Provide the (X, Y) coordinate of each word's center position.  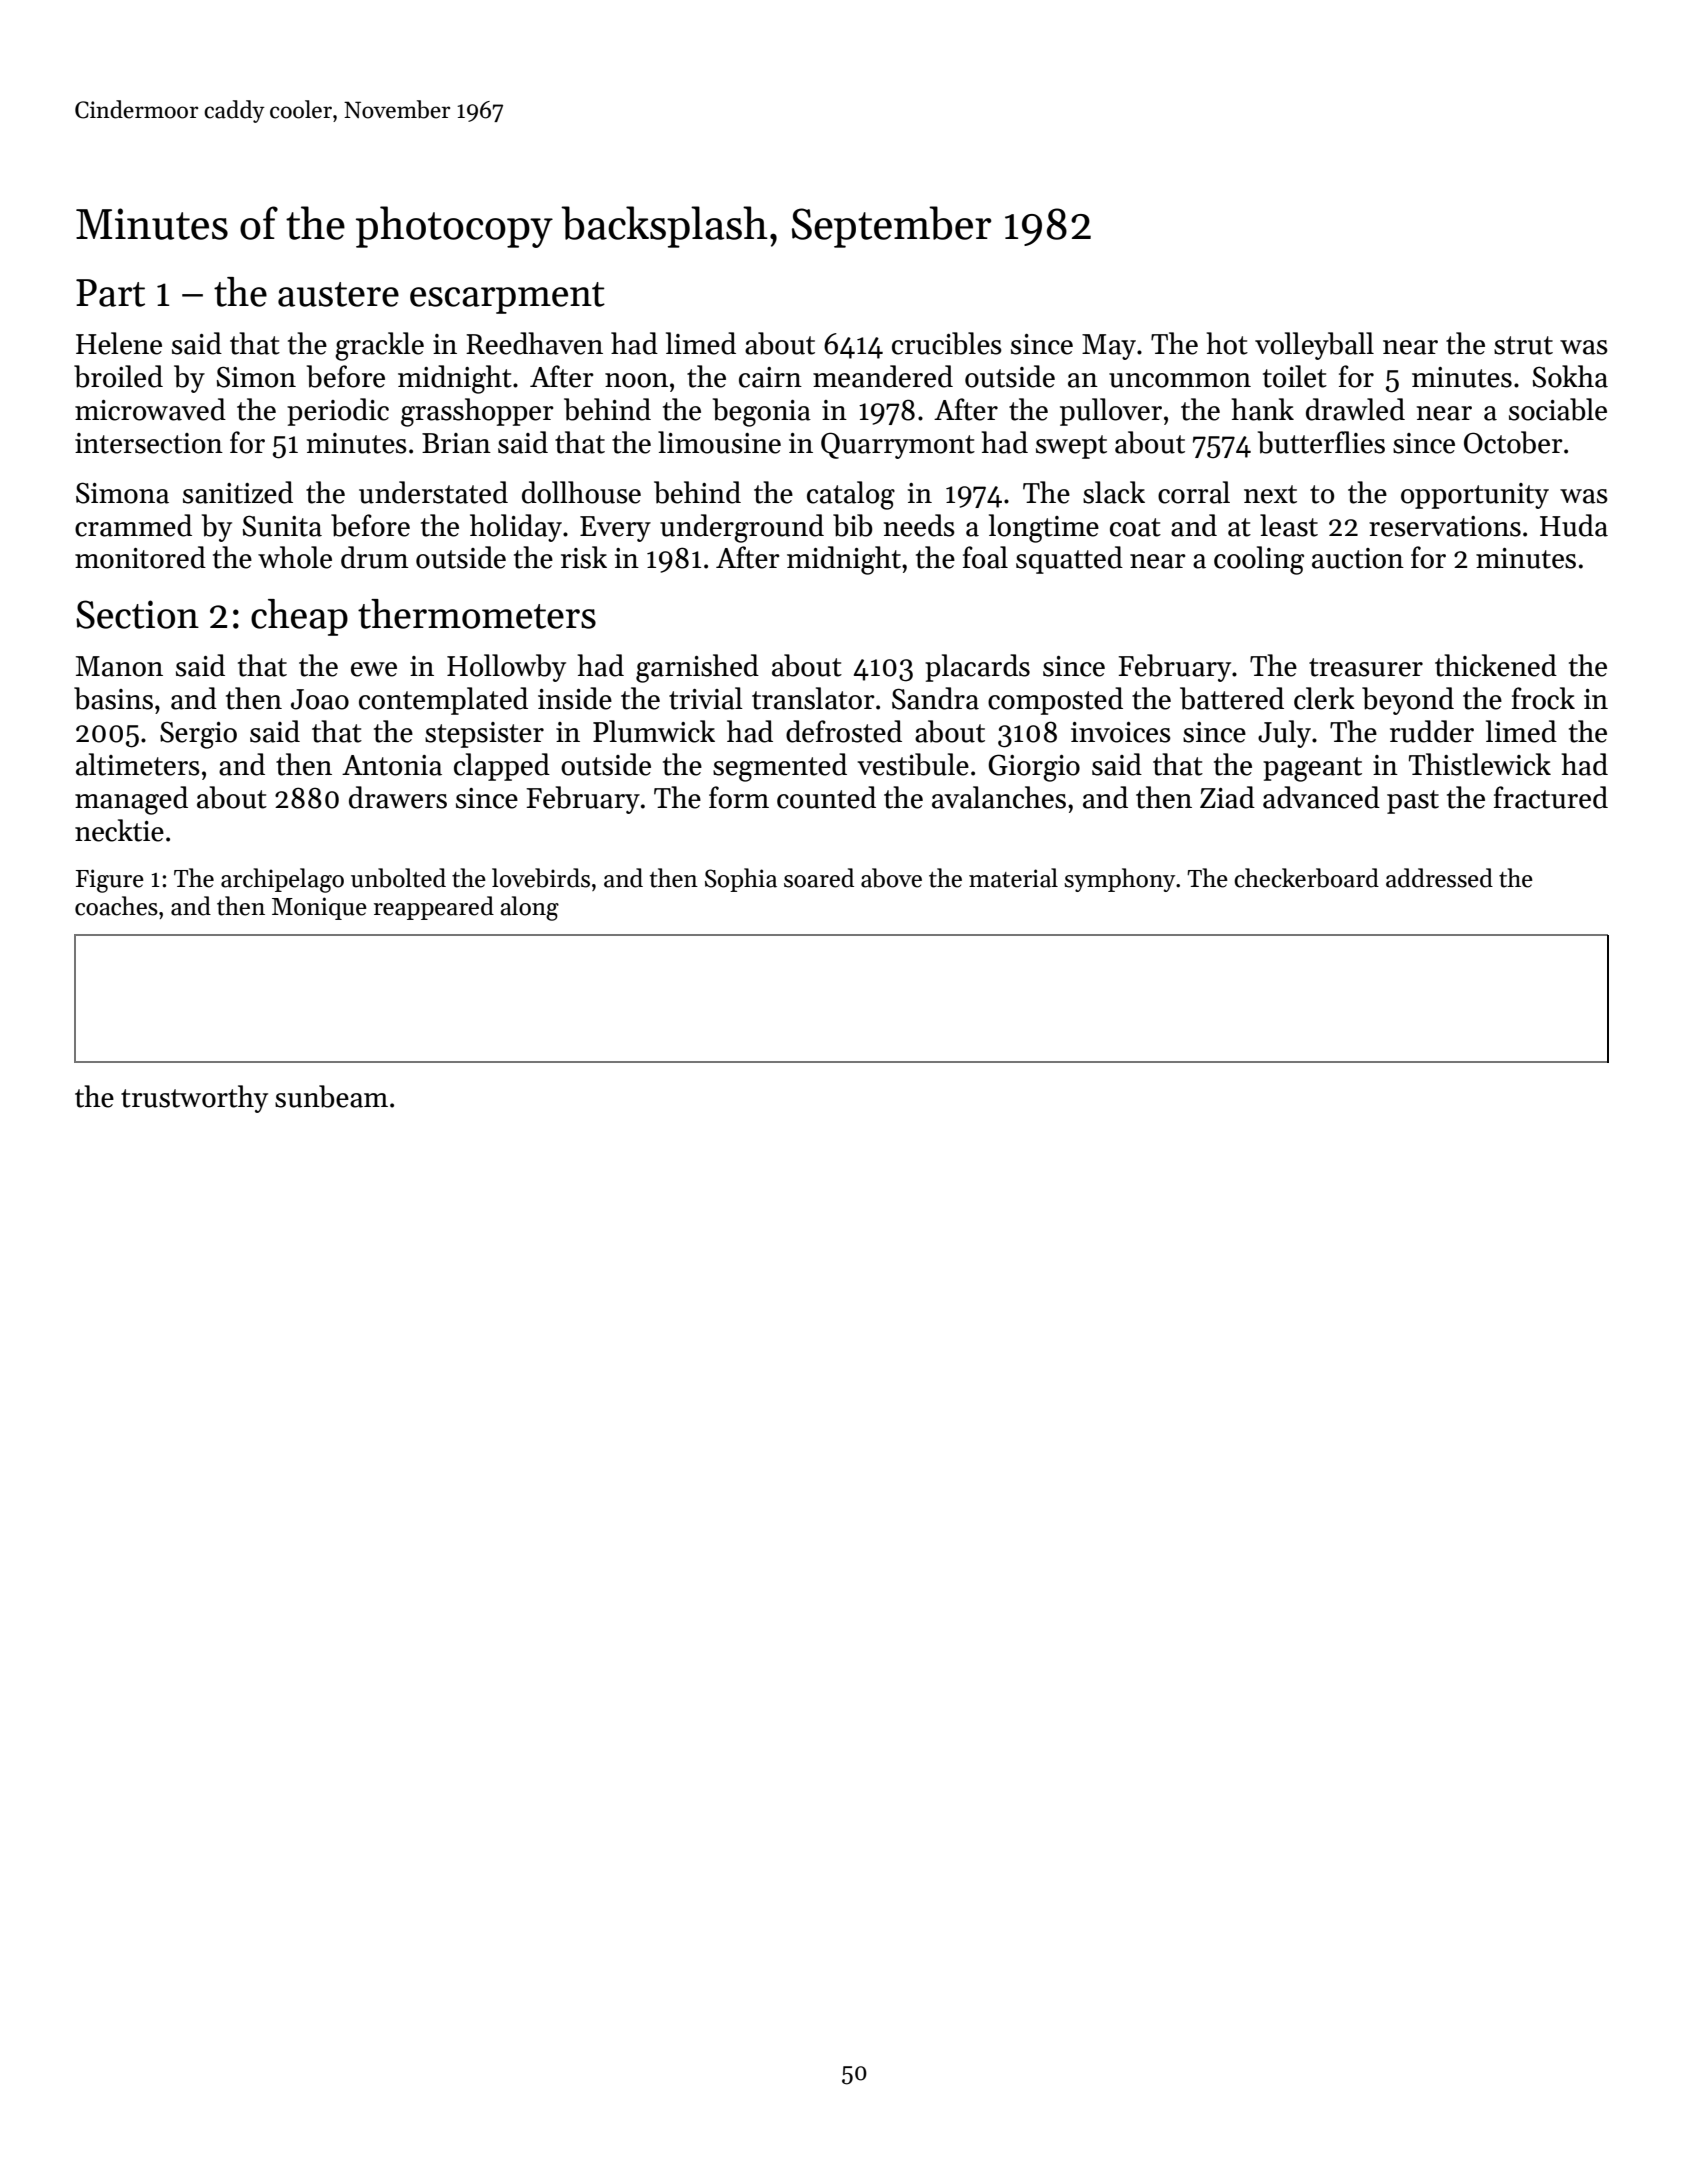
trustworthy (194, 1099)
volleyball (1314, 346)
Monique (319, 908)
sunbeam (331, 1096)
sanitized (238, 492)
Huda (1574, 525)
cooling (1259, 560)
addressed (1439, 878)
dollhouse (581, 492)
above (891, 878)
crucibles (947, 343)
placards (977, 668)
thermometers (477, 614)
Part (110, 293)
